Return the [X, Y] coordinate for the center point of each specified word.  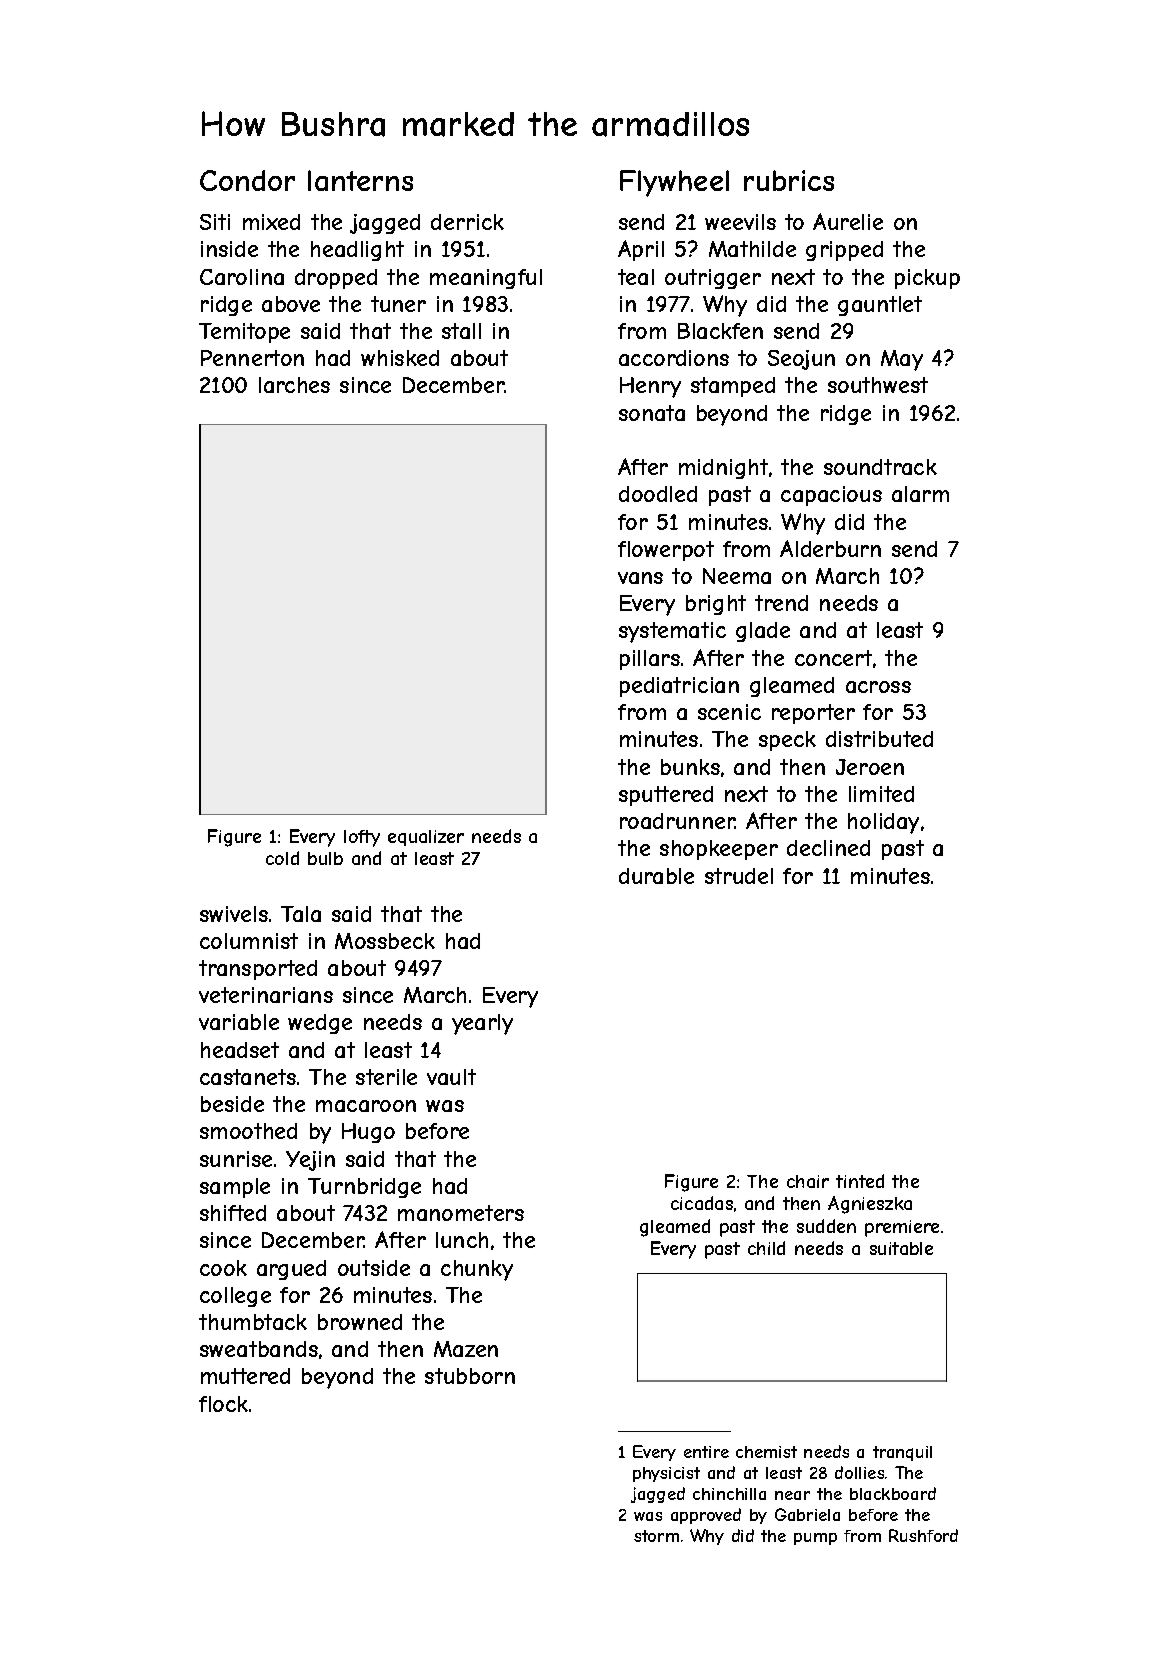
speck [787, 741]
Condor [247, 180]
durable [656, 876]
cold [282, 858]
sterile [386, 1077]
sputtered [666, 796]
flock [223, 1404]
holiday [883, 823]
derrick [467, 222]
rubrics [789, 180]
